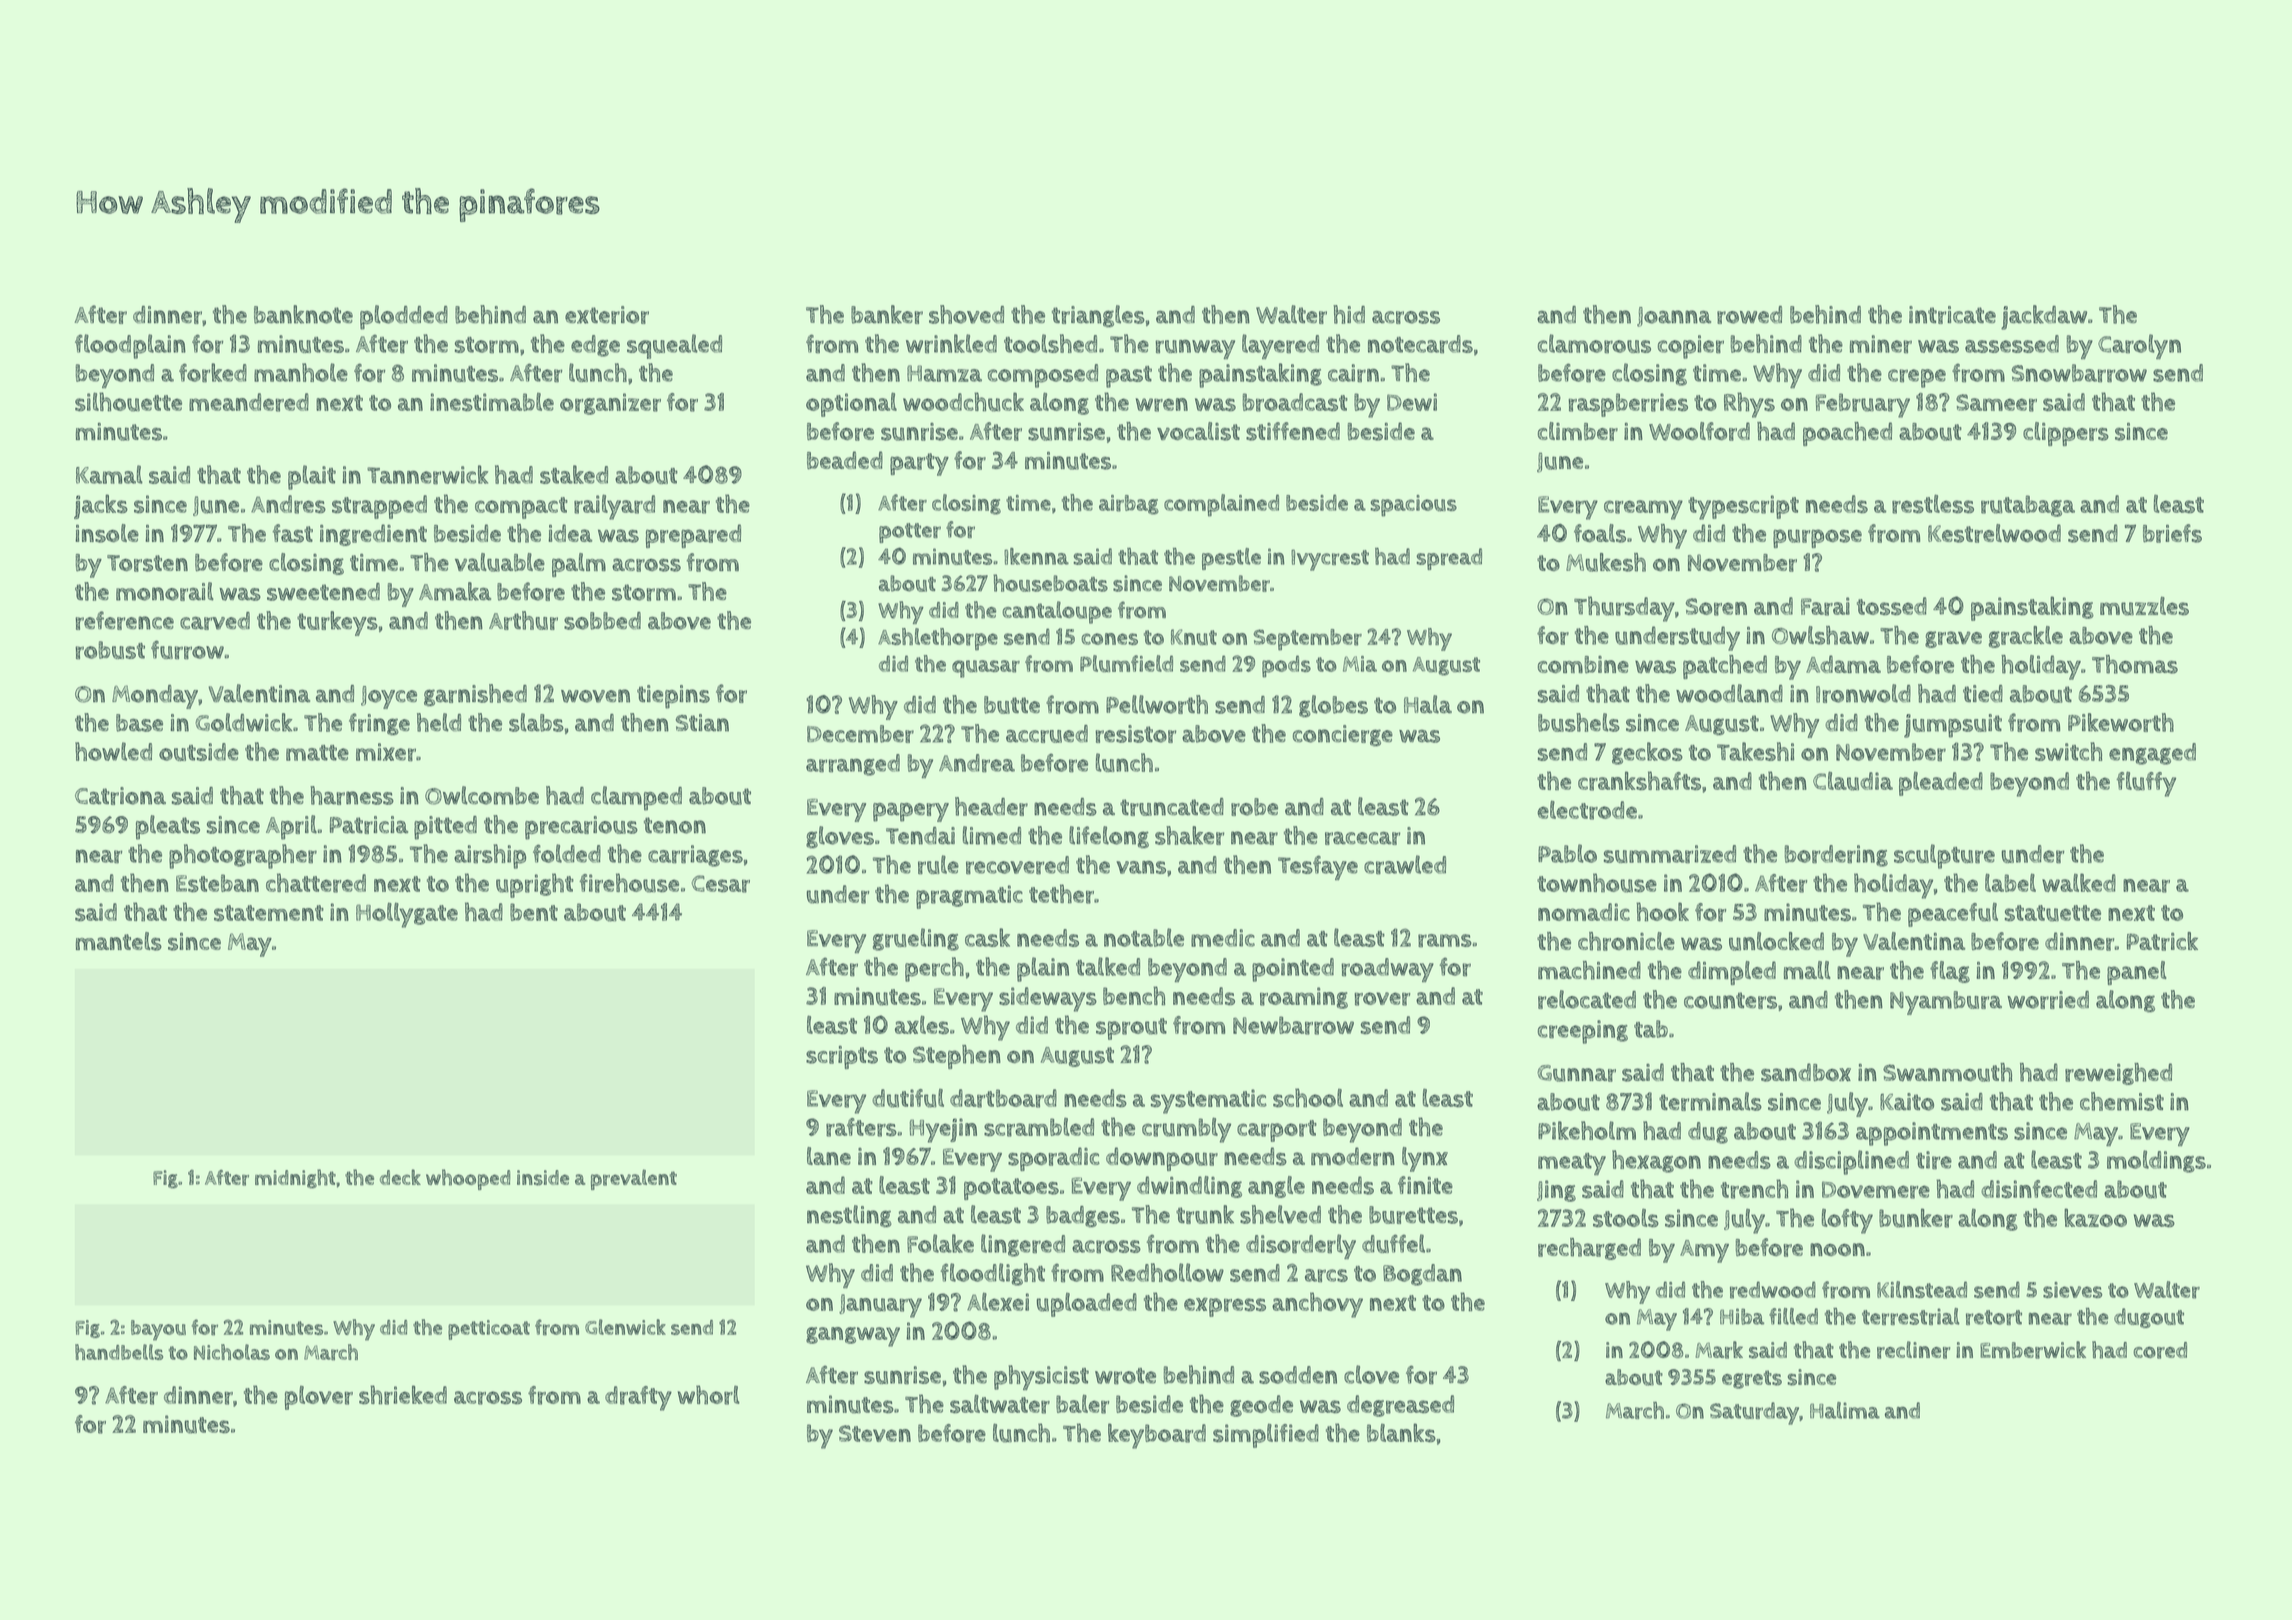 This screenshot has width=2292, height=1620. What do you see at coordinates (1732, 973) in the screenshot?
I see `dimpled` at bounding box center [1732, 973].
